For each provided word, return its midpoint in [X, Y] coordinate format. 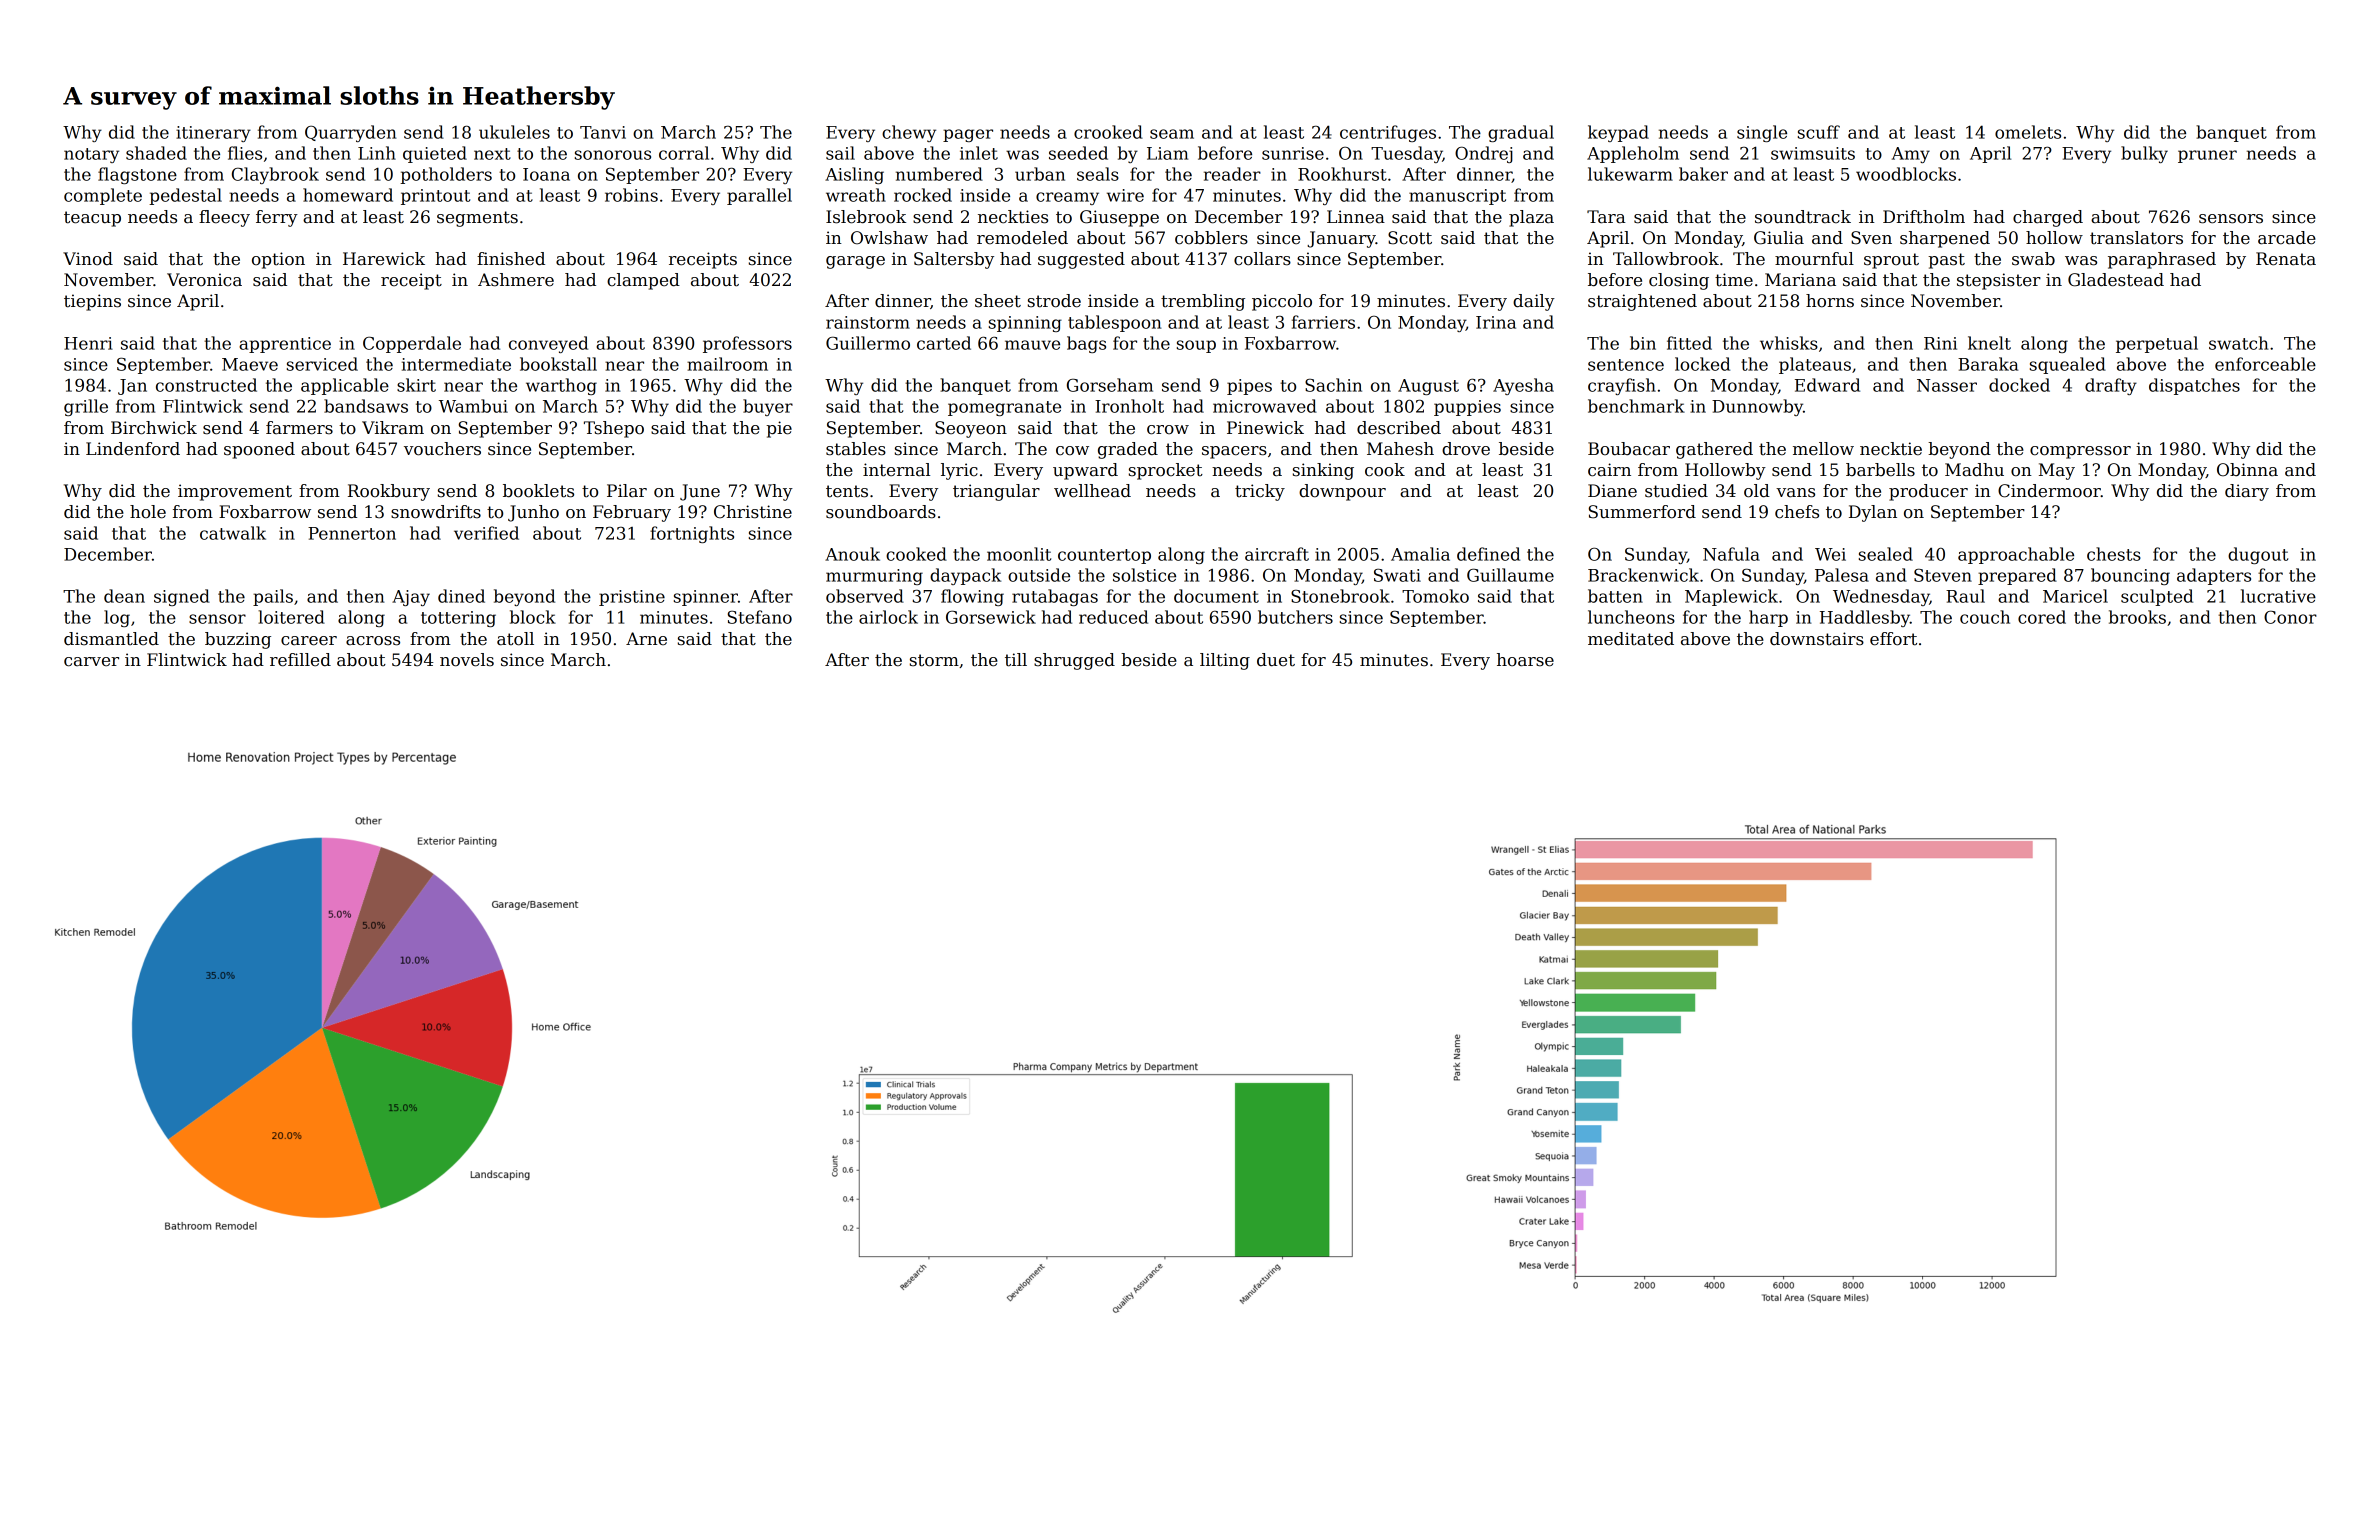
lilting [1225, 661]
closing [1679, 281]
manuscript [1457, 197]
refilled [300, 660]
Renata [2286, 259]
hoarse [1525, 660]
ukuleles [514, 132]
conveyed [548, 344]
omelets [2028, 132]
